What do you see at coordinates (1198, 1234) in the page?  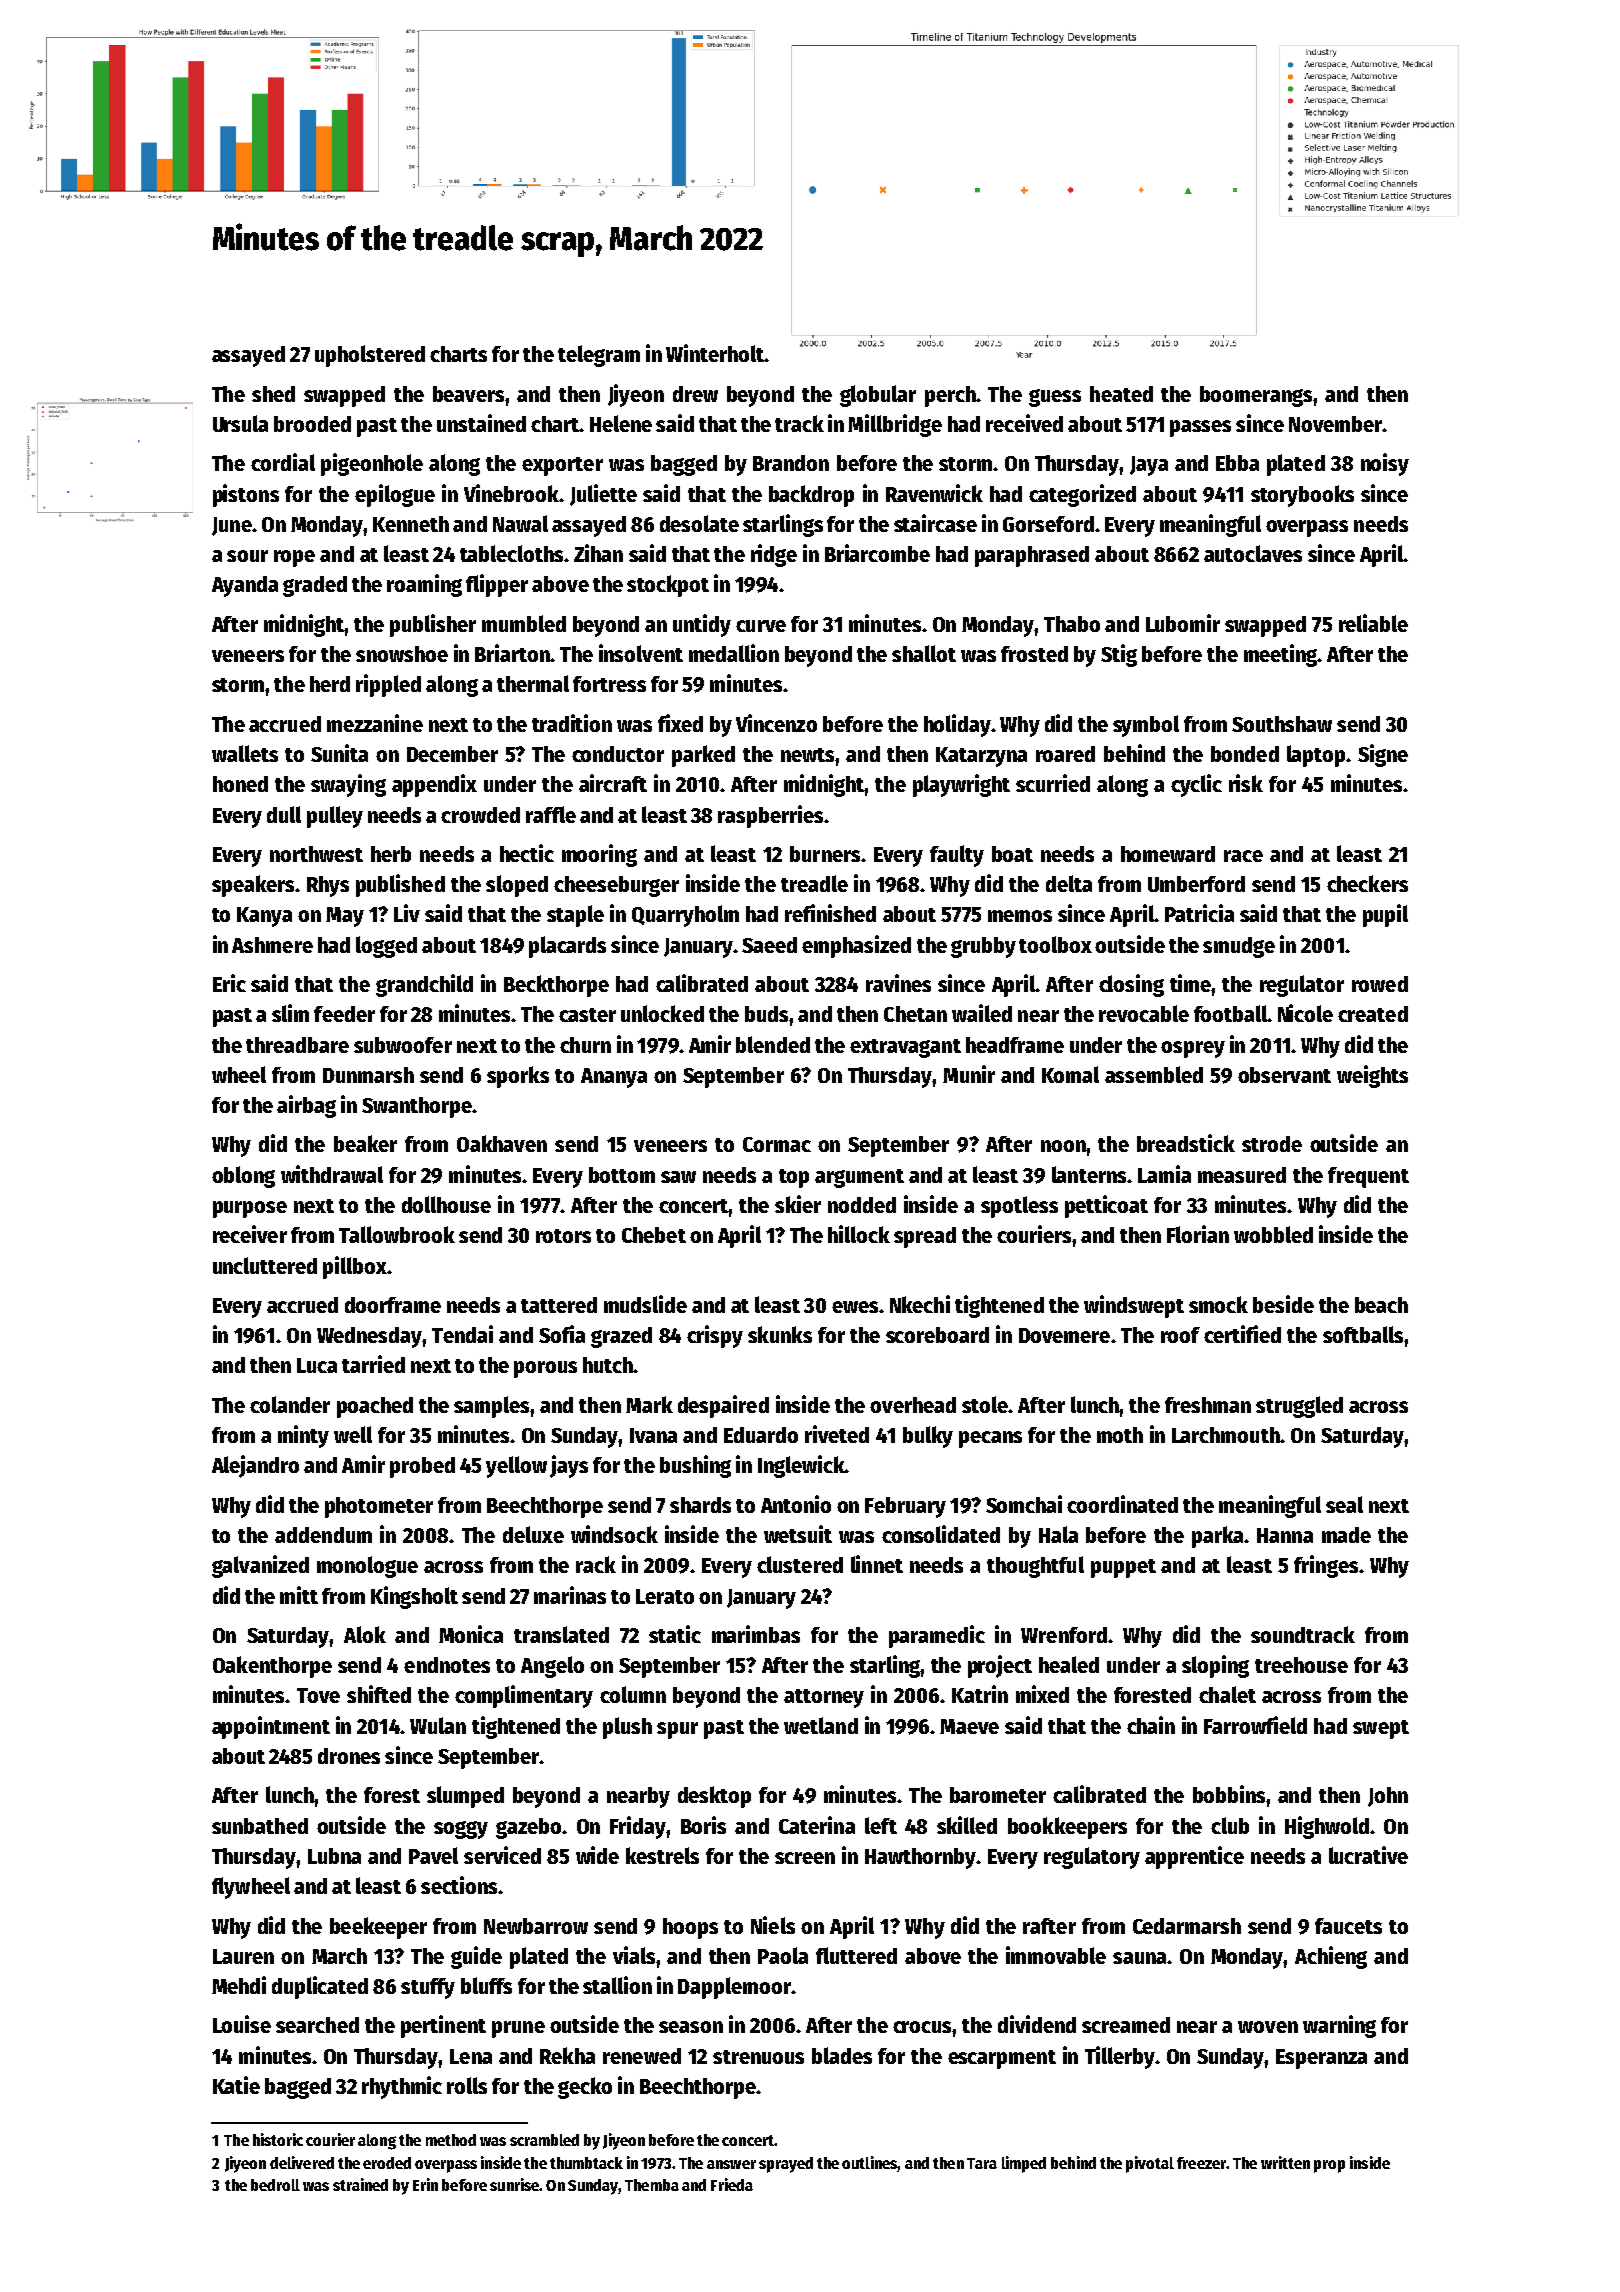 I see `Florian` at bounding box center [1198, 1234].
